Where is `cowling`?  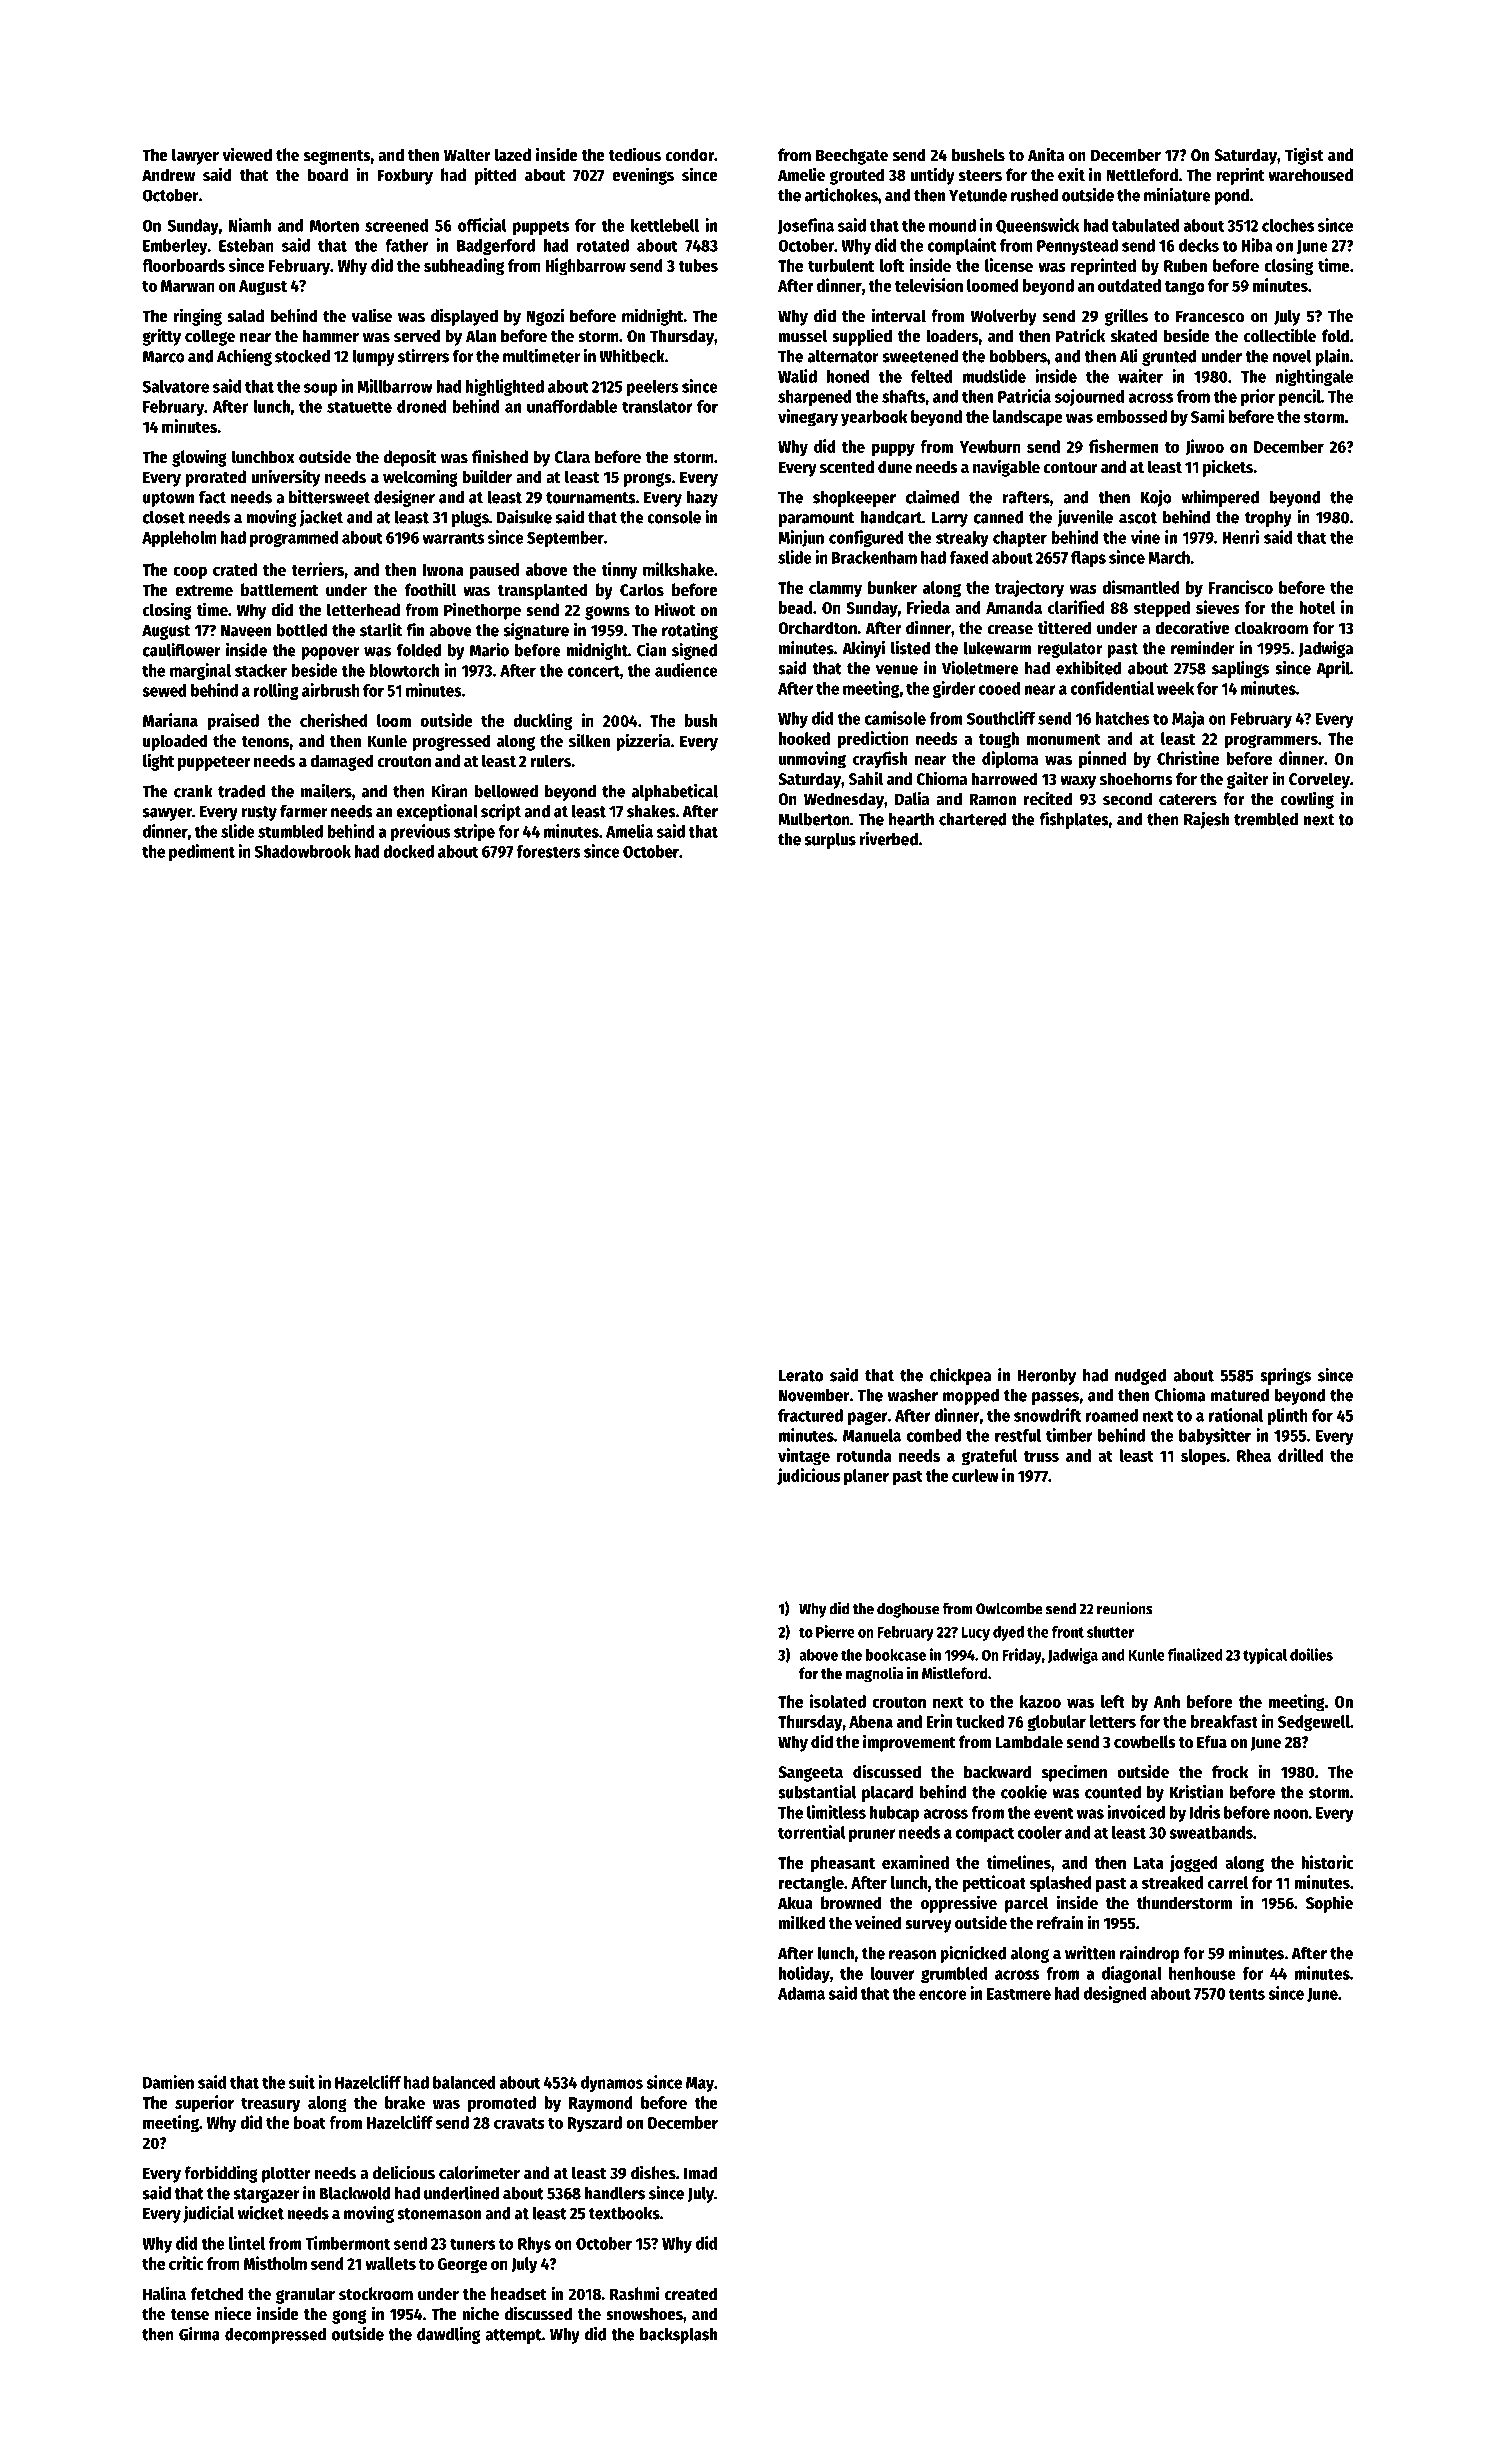
cowling is located at coordinates (1307, 800).
